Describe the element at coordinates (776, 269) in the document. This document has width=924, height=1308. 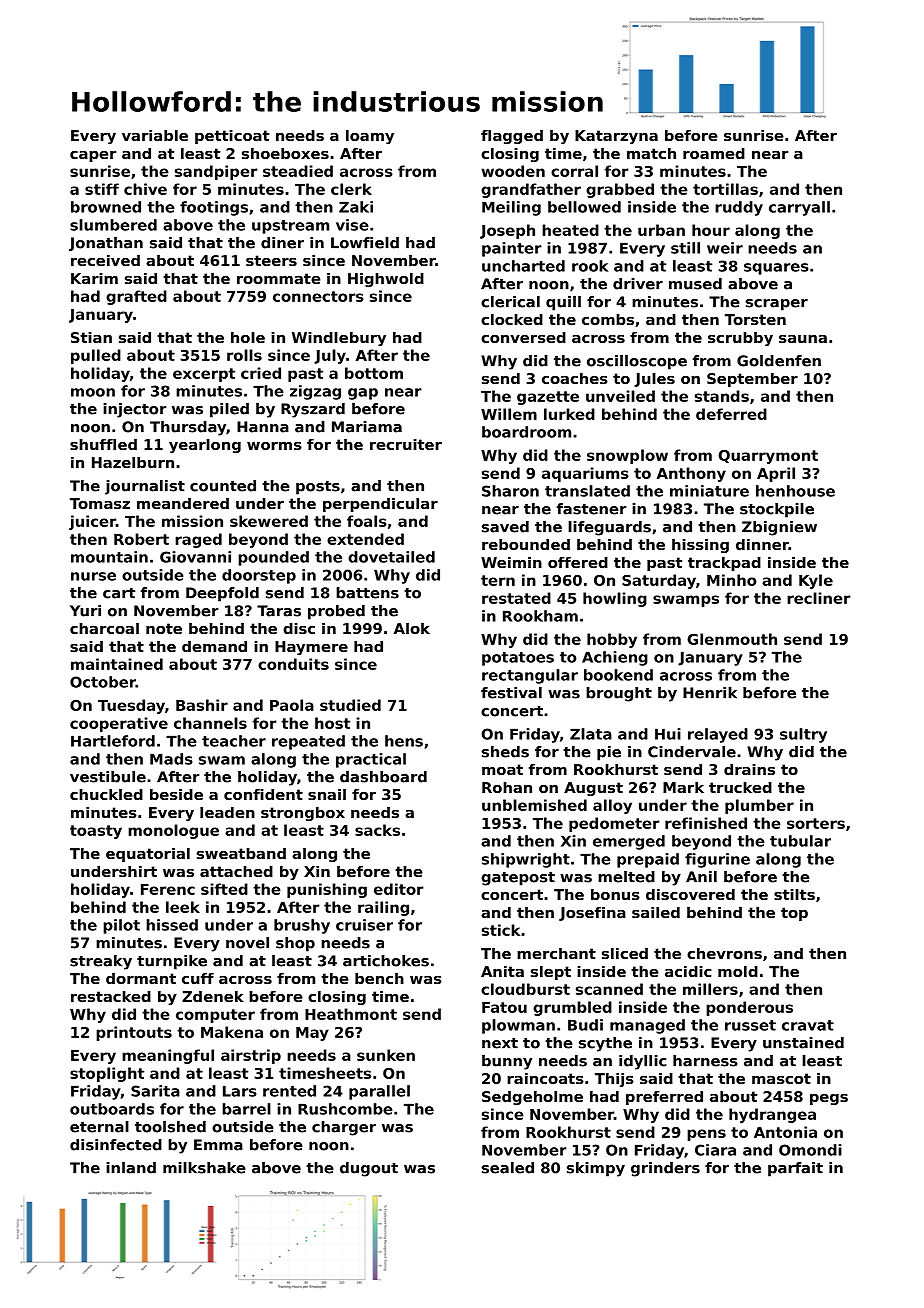
I see `squares` at that location.
